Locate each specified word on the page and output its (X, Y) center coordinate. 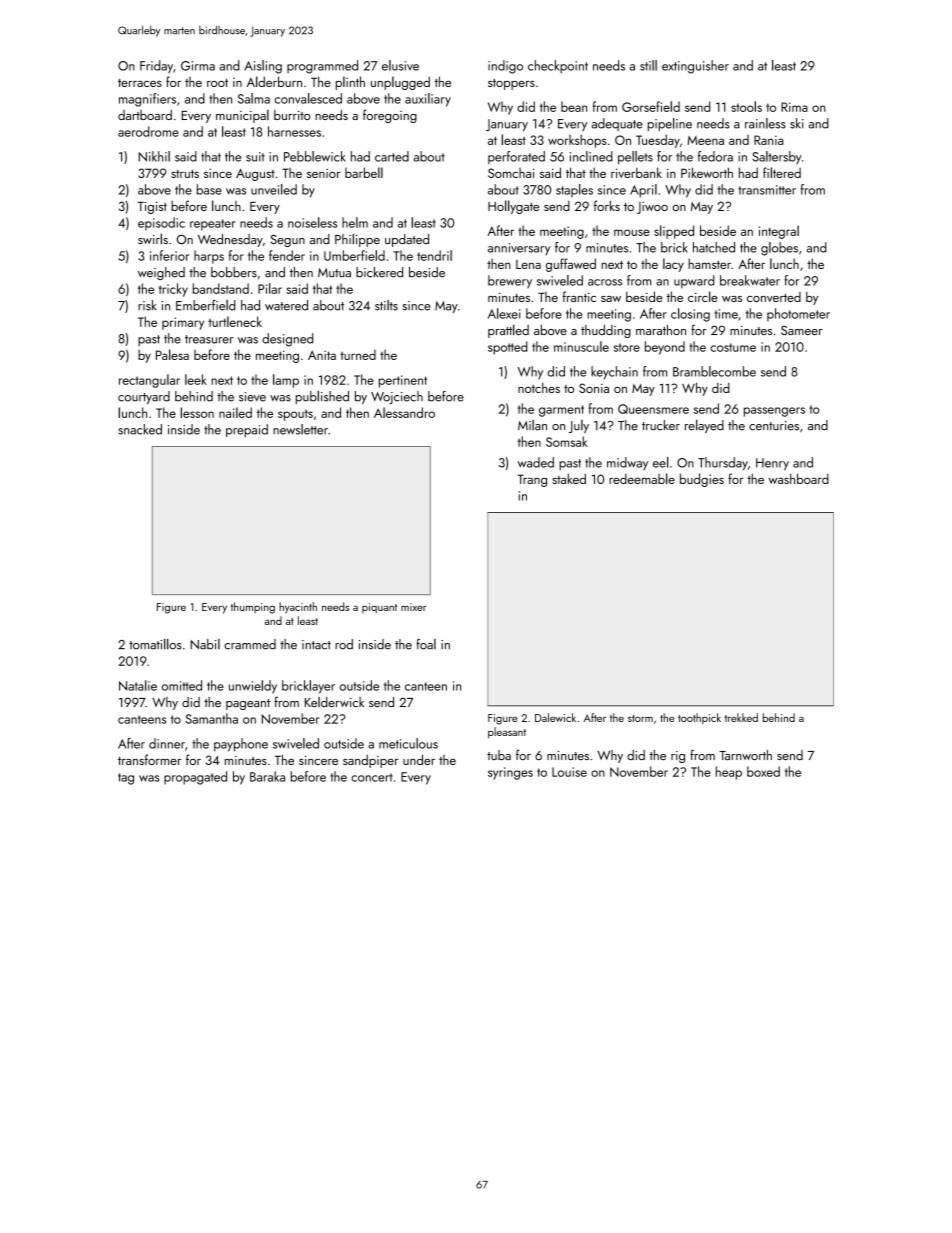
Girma (198, 66)
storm (640, 718)
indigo (505, 67)
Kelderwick (334, 702)
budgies (702, 480)
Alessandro (404, 412)
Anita (322, 355)
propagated (195, 778)
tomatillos (155, 644)
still (648, 65)
